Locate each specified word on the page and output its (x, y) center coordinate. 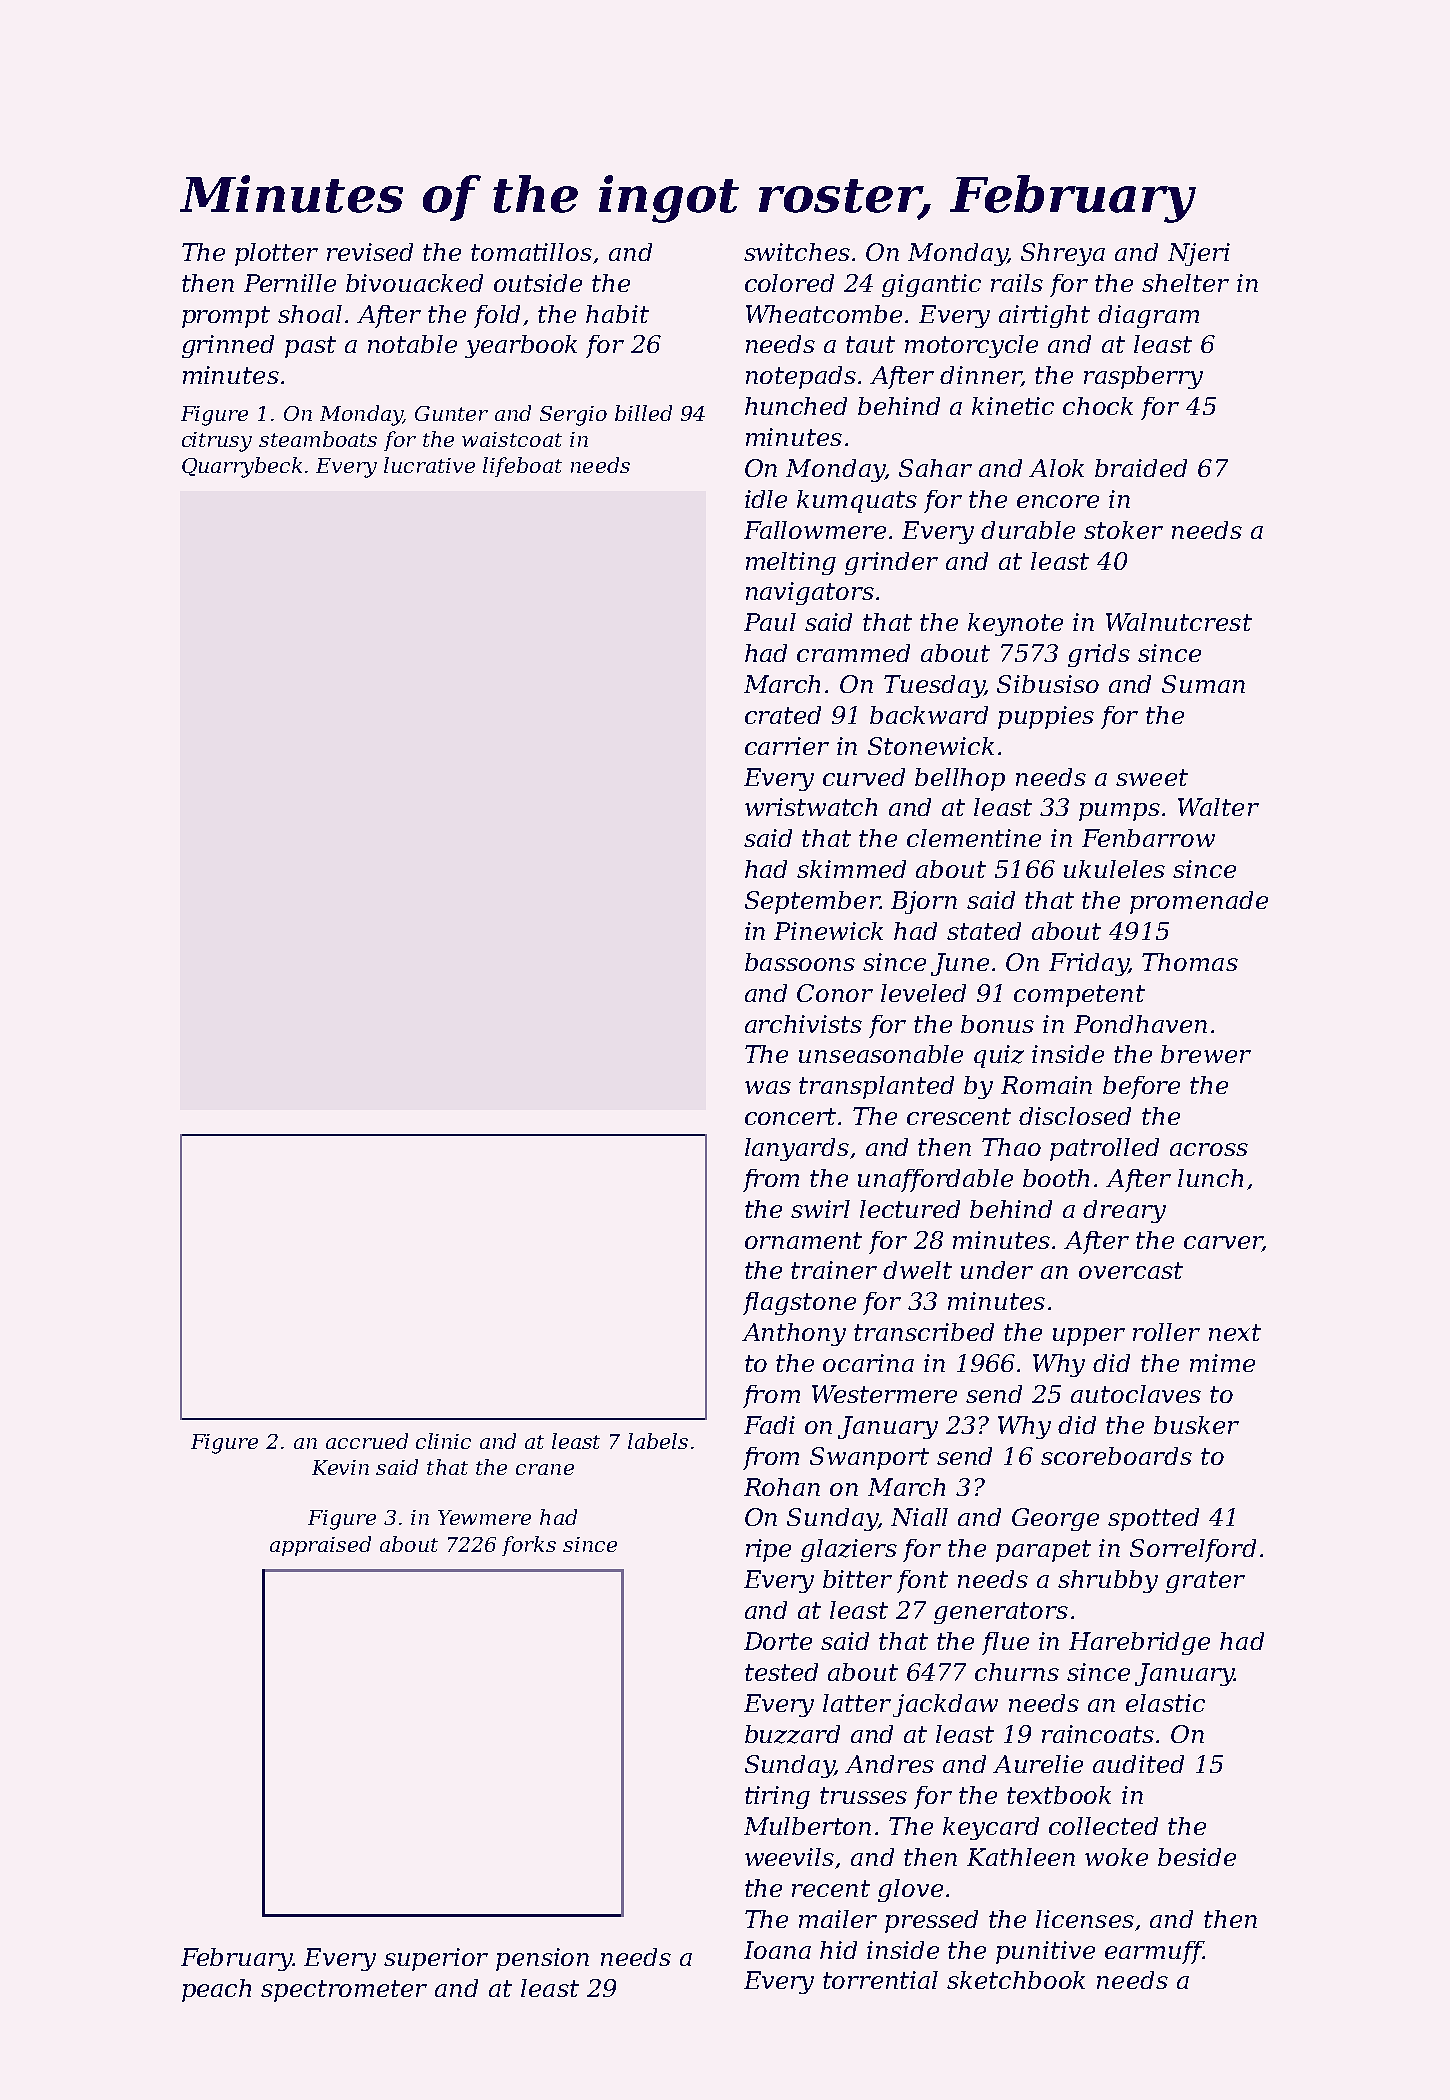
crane (545, 1469)
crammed (853, 653)
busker (1196, 1425)
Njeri (1199, 254)
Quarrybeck (242, 467)
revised (370, 252)
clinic (443, 1441)
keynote (1015, 624)
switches (797, 252)
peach (216, 1990)
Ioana (777, 1950)
